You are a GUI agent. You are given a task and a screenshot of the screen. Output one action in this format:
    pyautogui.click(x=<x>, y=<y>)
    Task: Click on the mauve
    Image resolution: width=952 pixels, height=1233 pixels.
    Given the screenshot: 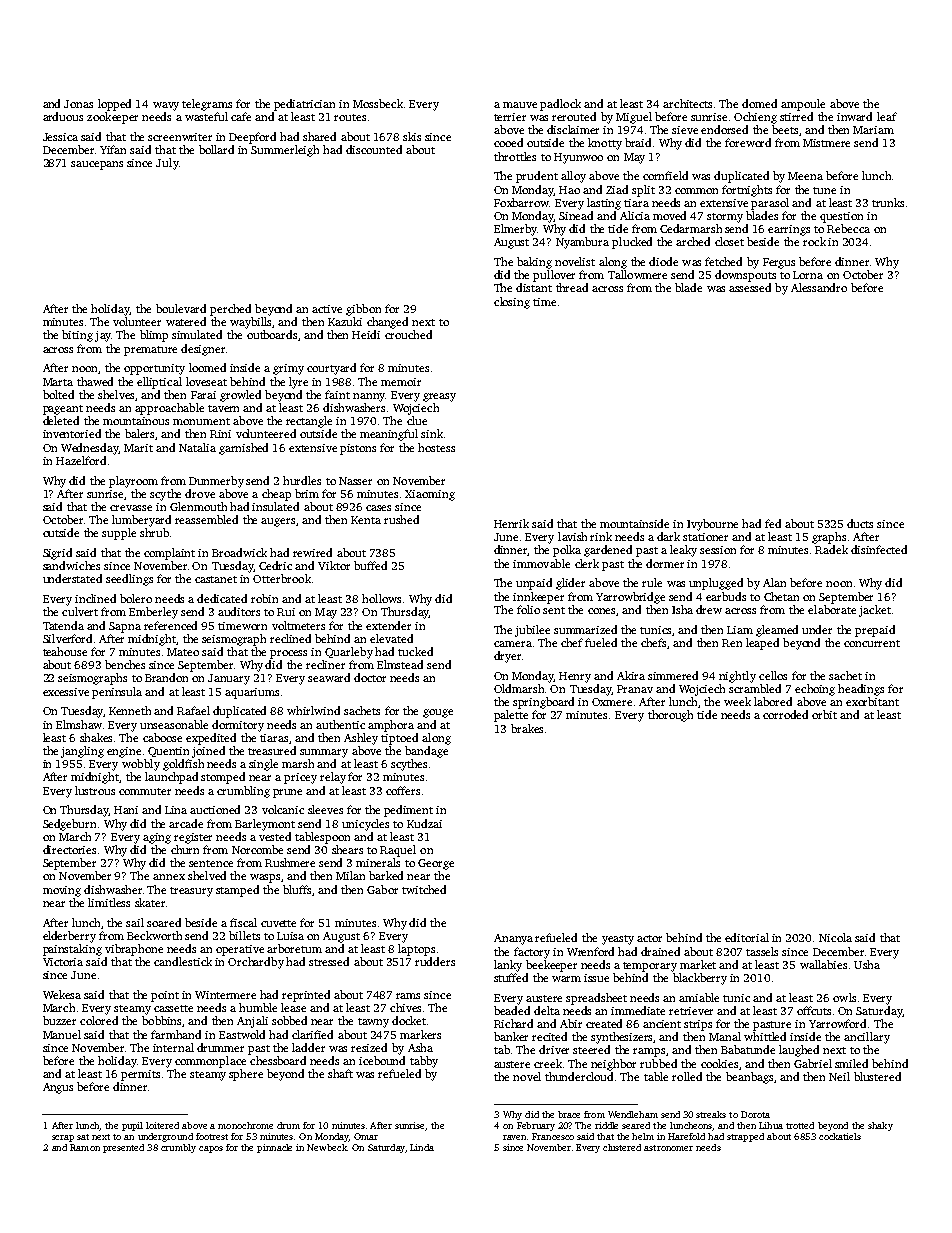 What is the action you would take?
    pyautogui.click(x=520, y=105)
